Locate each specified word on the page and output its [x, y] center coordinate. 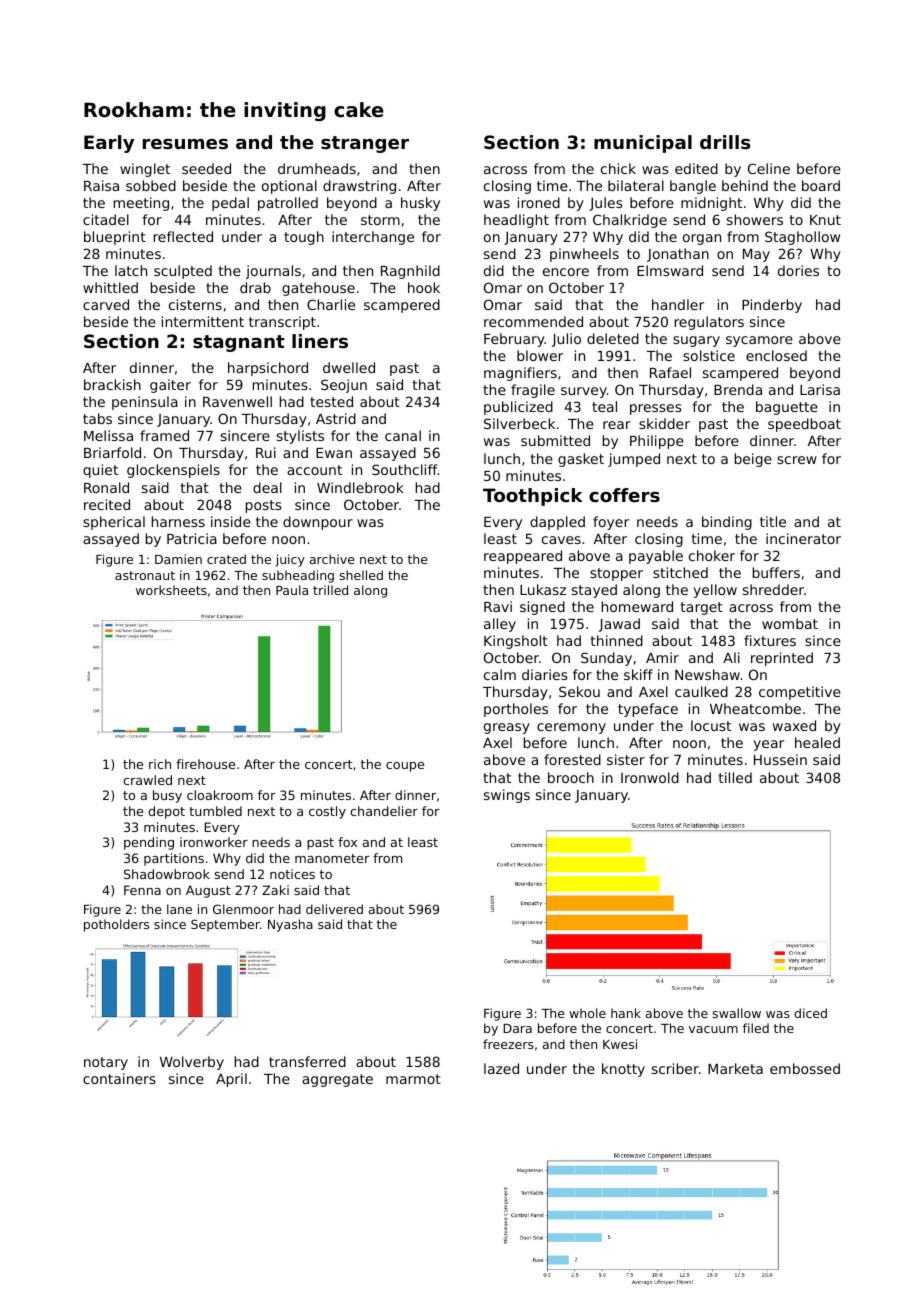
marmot [413, 1079]
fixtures [770, 640]
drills [725, 142]
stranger [365, 144]
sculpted [183, 272]
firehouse [205, 764]
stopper [616, 574]
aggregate [337, 1080]
